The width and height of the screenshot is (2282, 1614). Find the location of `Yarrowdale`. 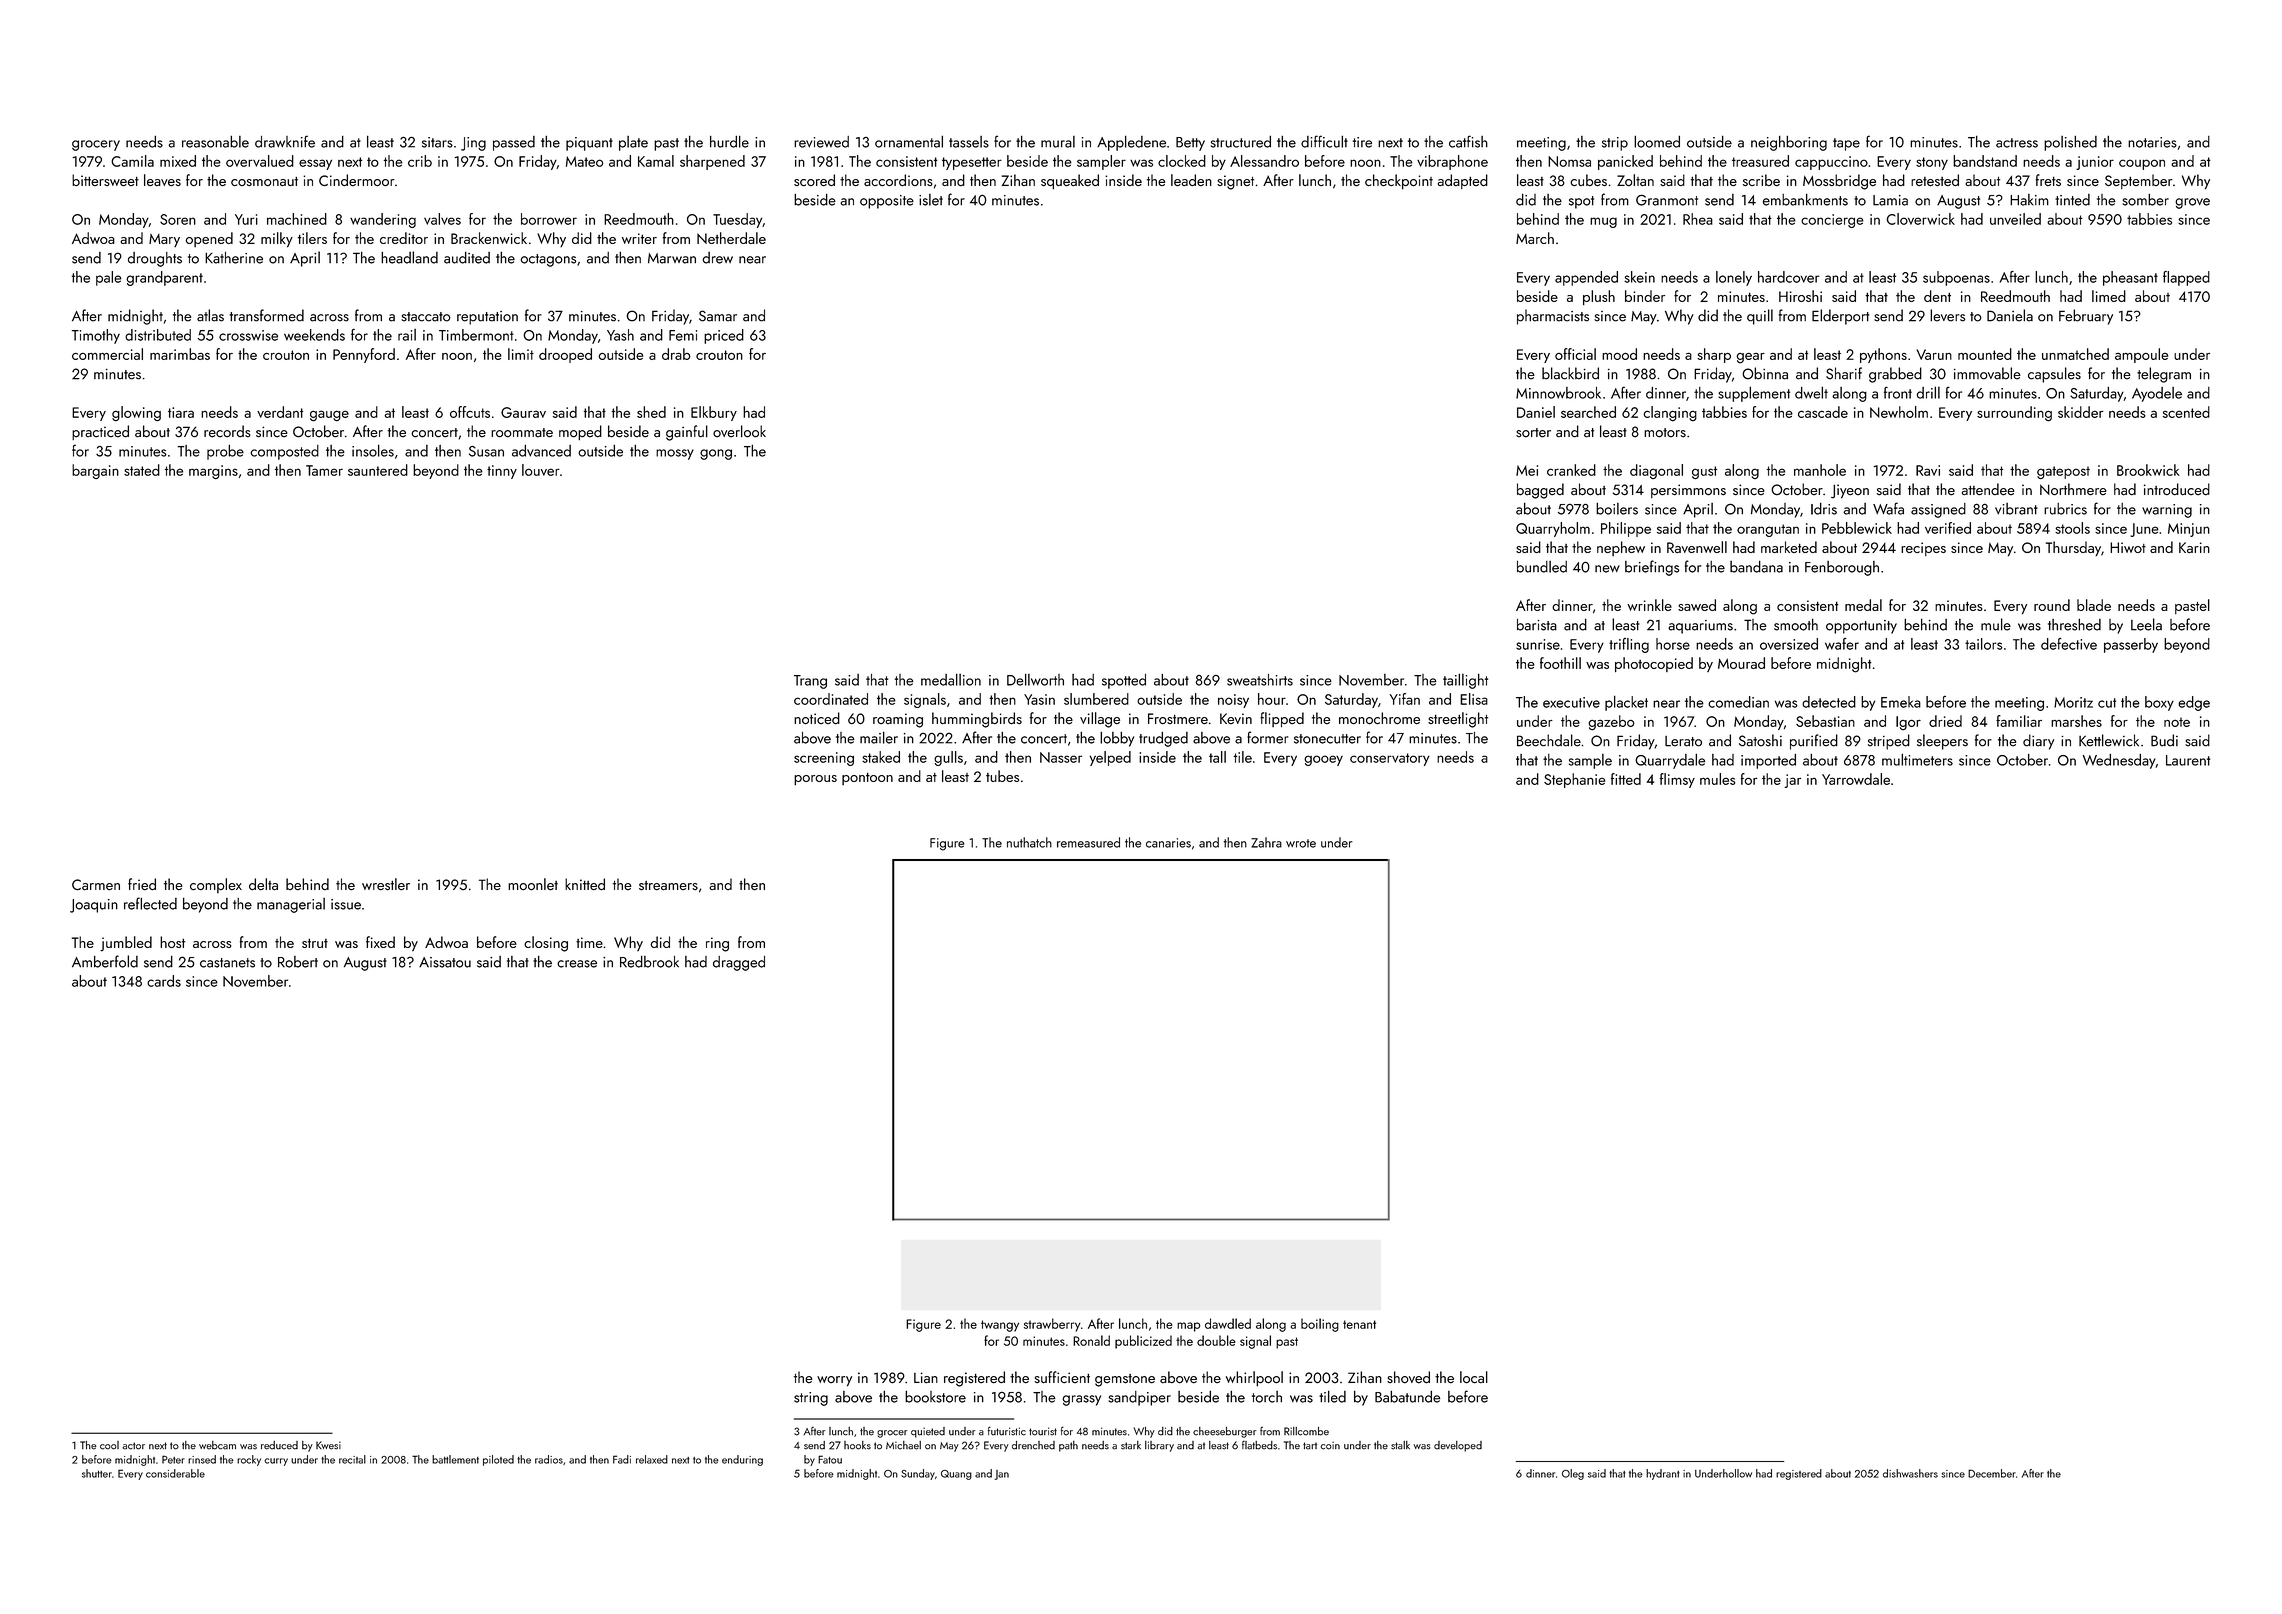

Yarrowdale is located at coordinates (1856, 779).
